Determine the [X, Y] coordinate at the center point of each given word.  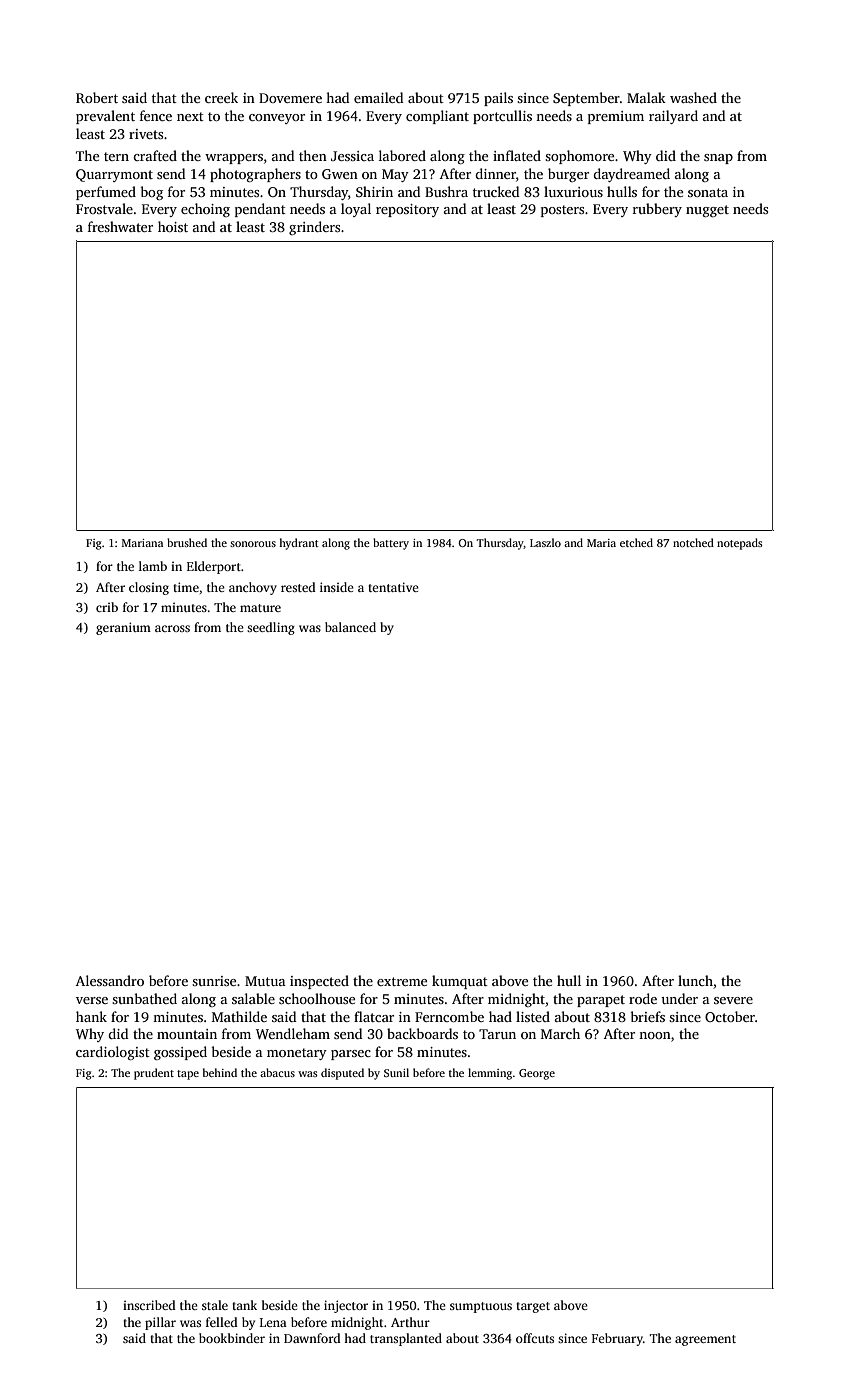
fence [156, 115]
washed [693, 97]
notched [693, 542]
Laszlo [545, 542]
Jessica [352, 156]
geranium [123, 628]
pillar [160, 1323]
